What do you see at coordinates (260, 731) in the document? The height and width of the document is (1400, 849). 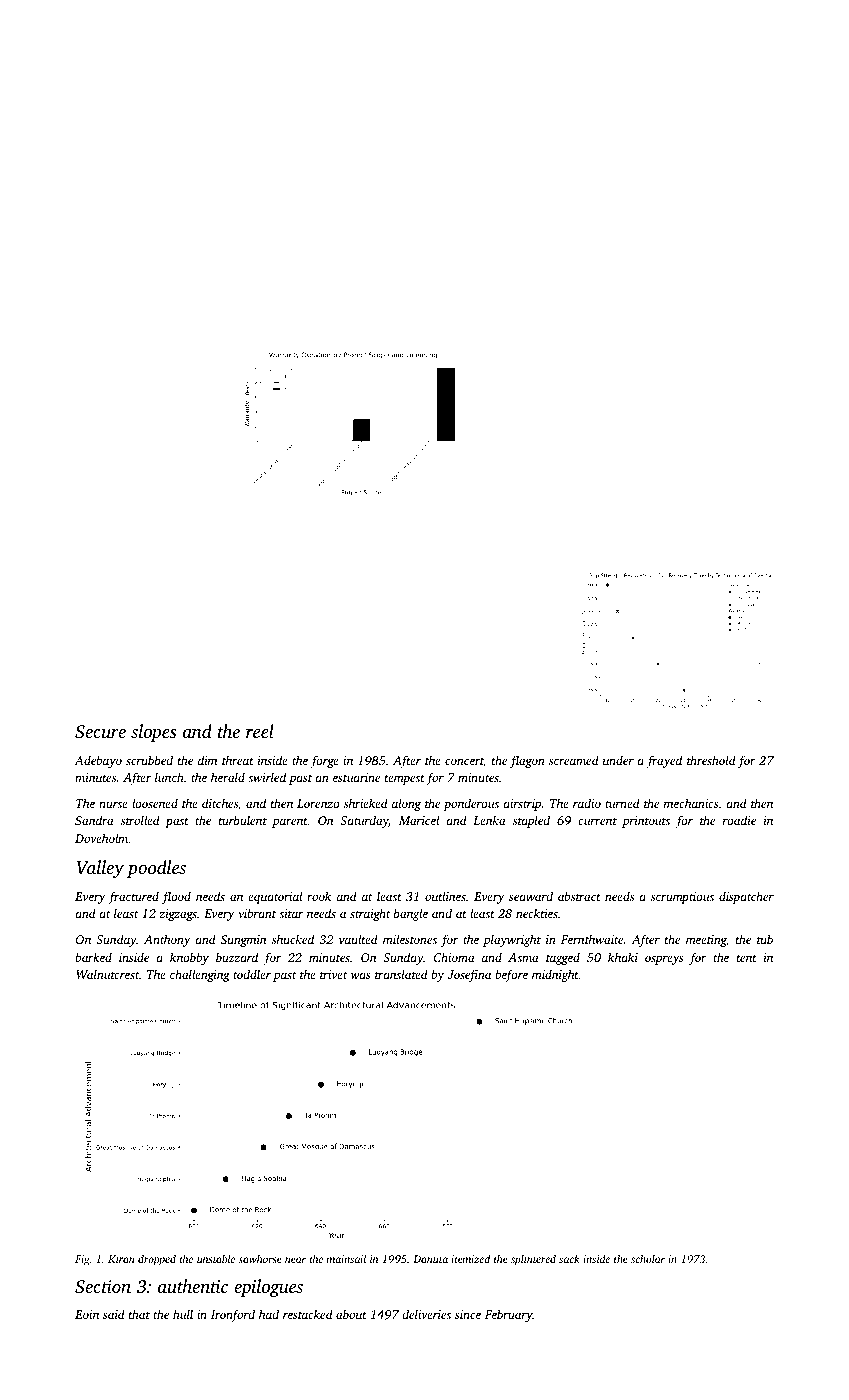 I see `reel` at bounding box center [260, 731].
